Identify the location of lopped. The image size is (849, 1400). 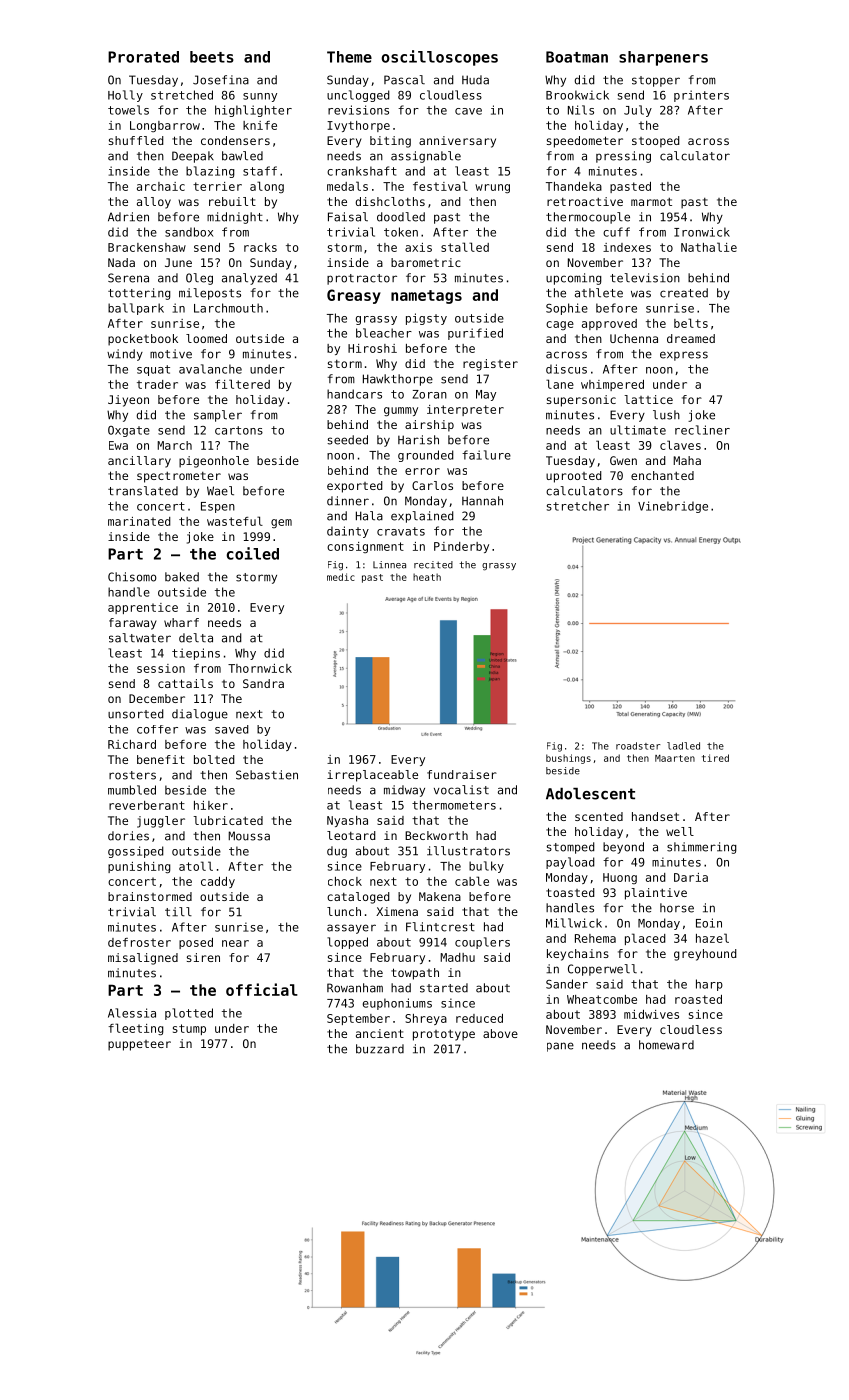
(347, 943).
